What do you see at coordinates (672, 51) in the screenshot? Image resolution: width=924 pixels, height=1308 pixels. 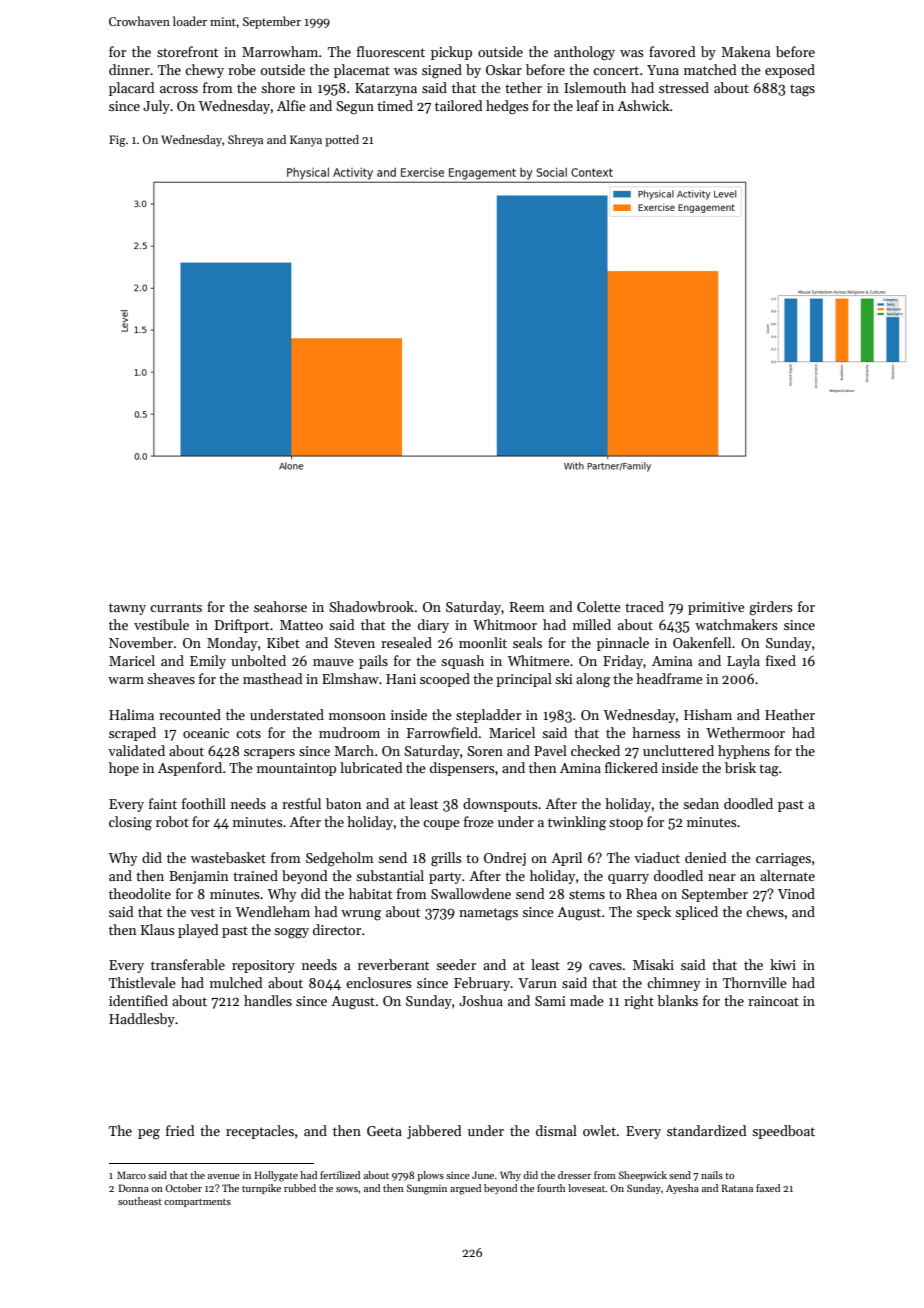 I see `favored` at bounding box center [672, 51].
